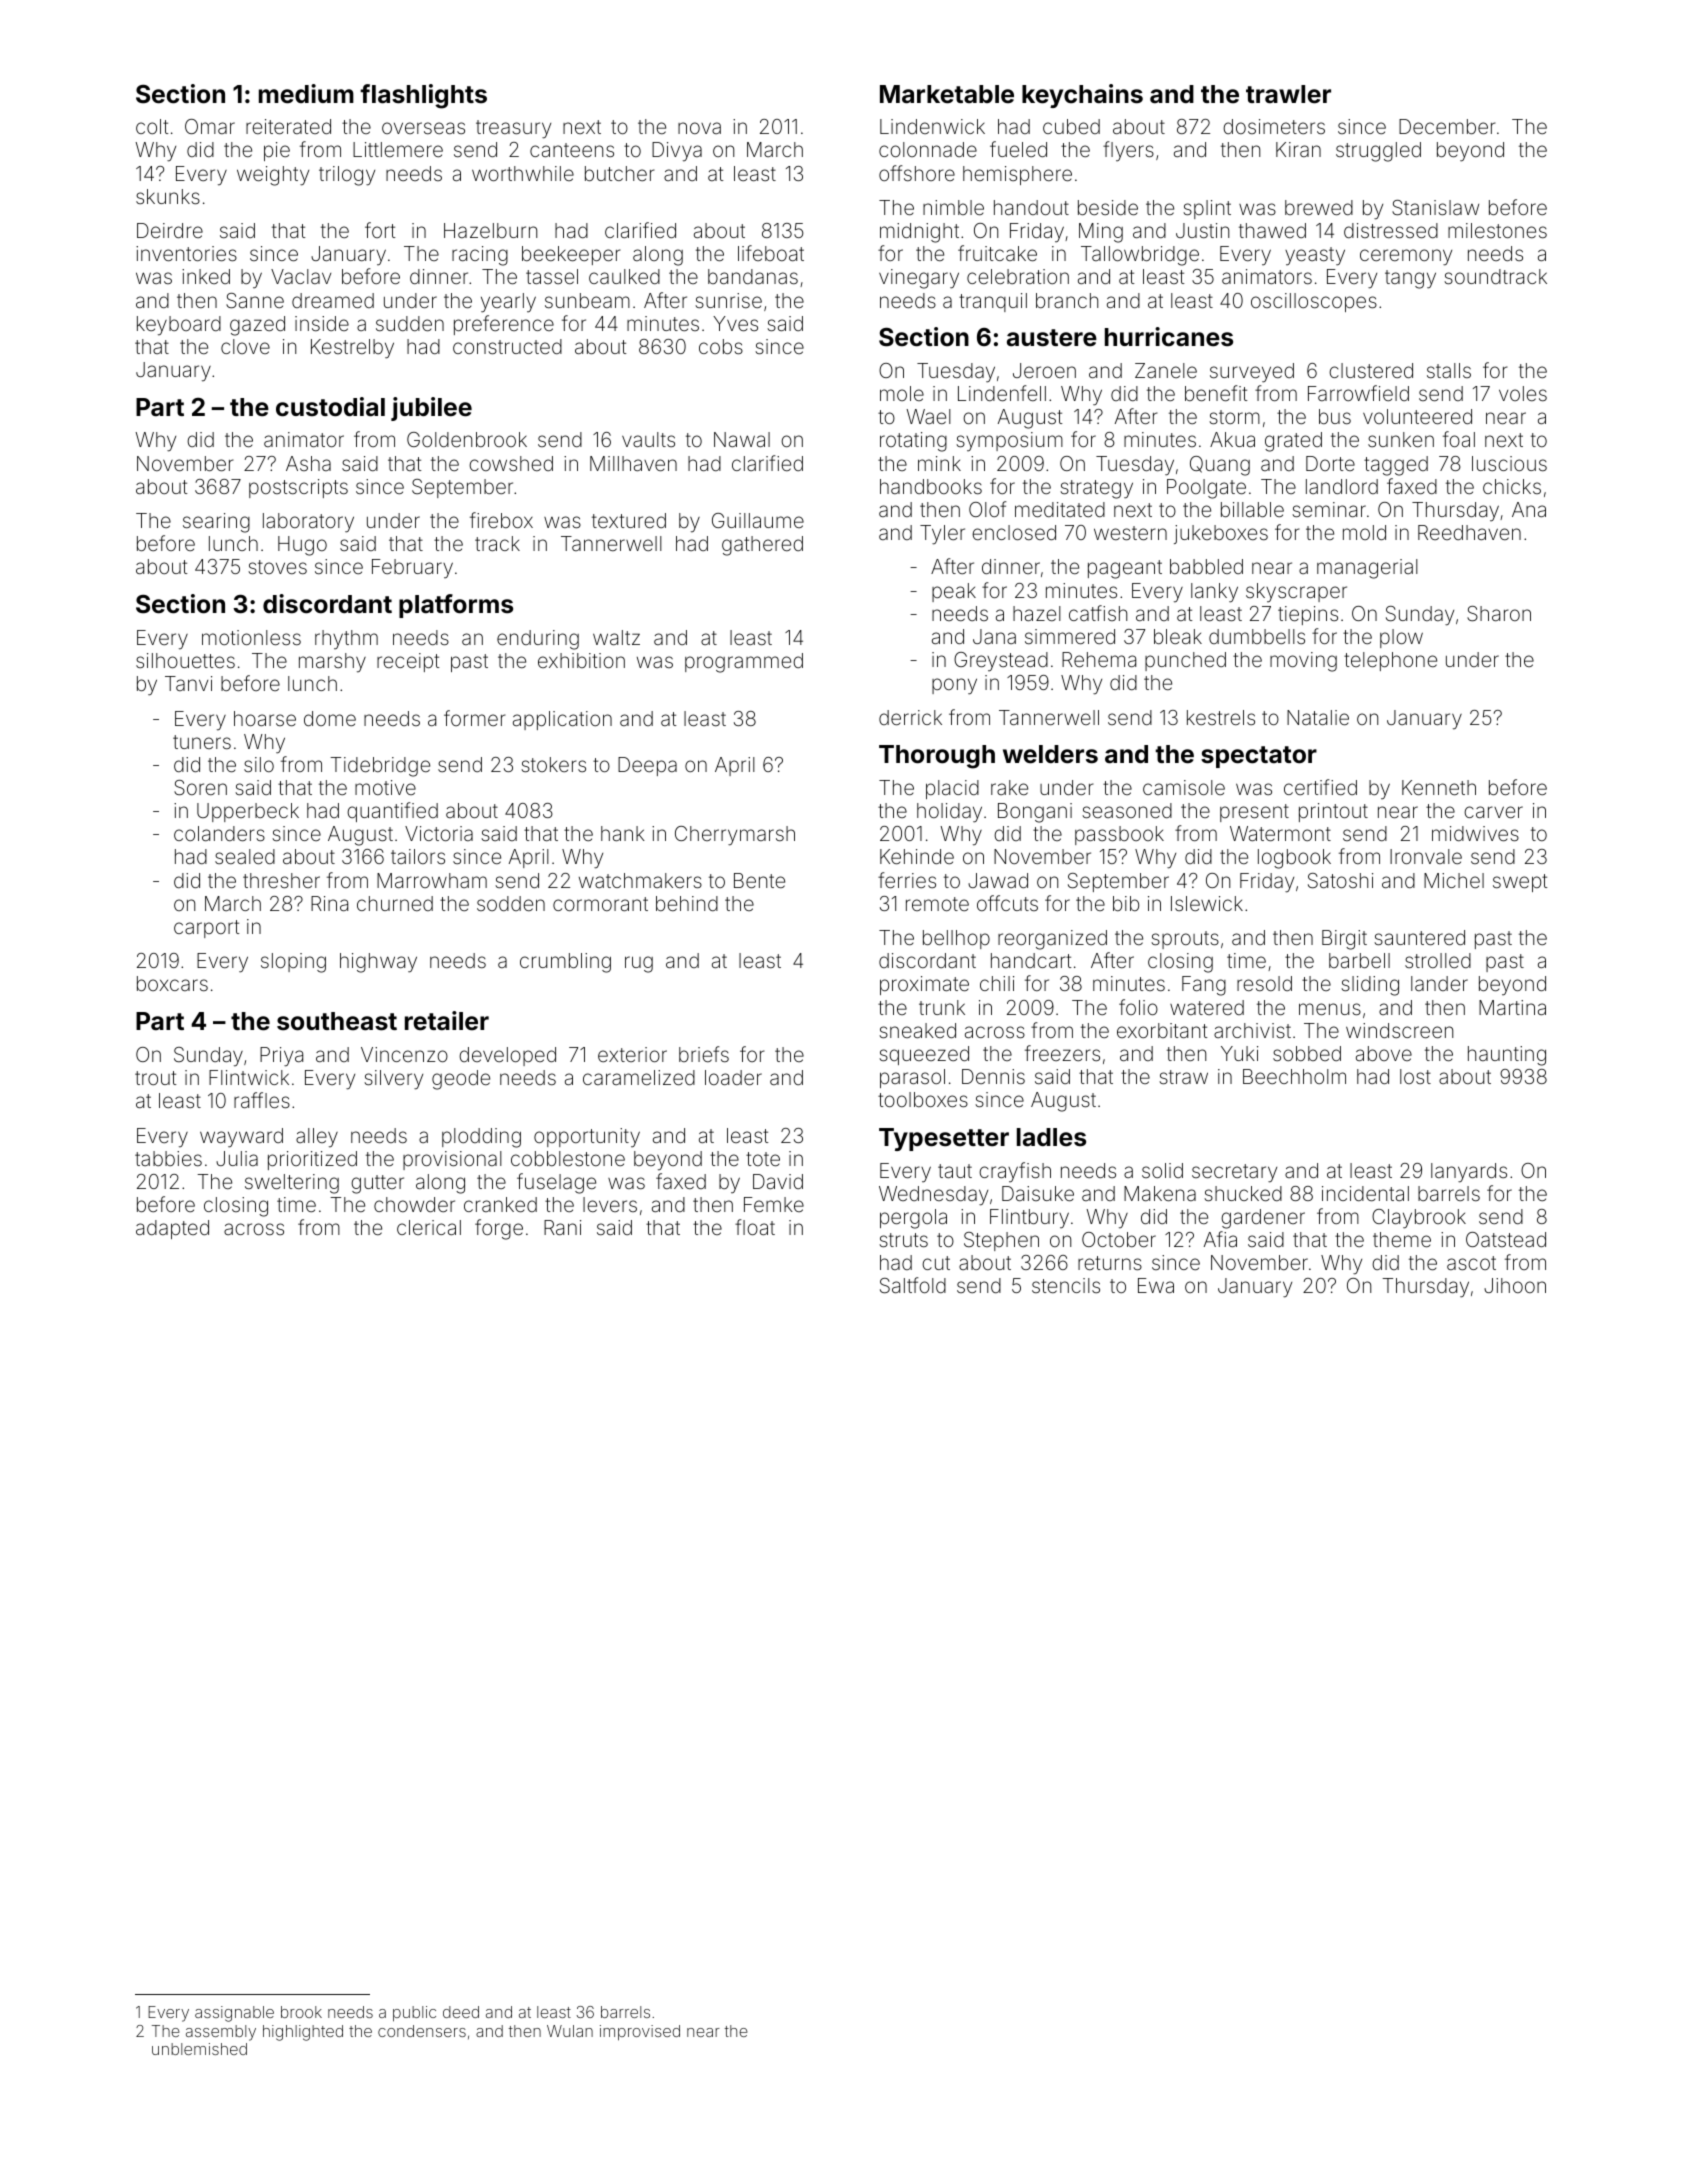 The height and width of the screenshot is (2178, 1683). What do you see at coordinates (699, 128) in the screenshot?
I see `nova` at bounding box center [699, 128].
